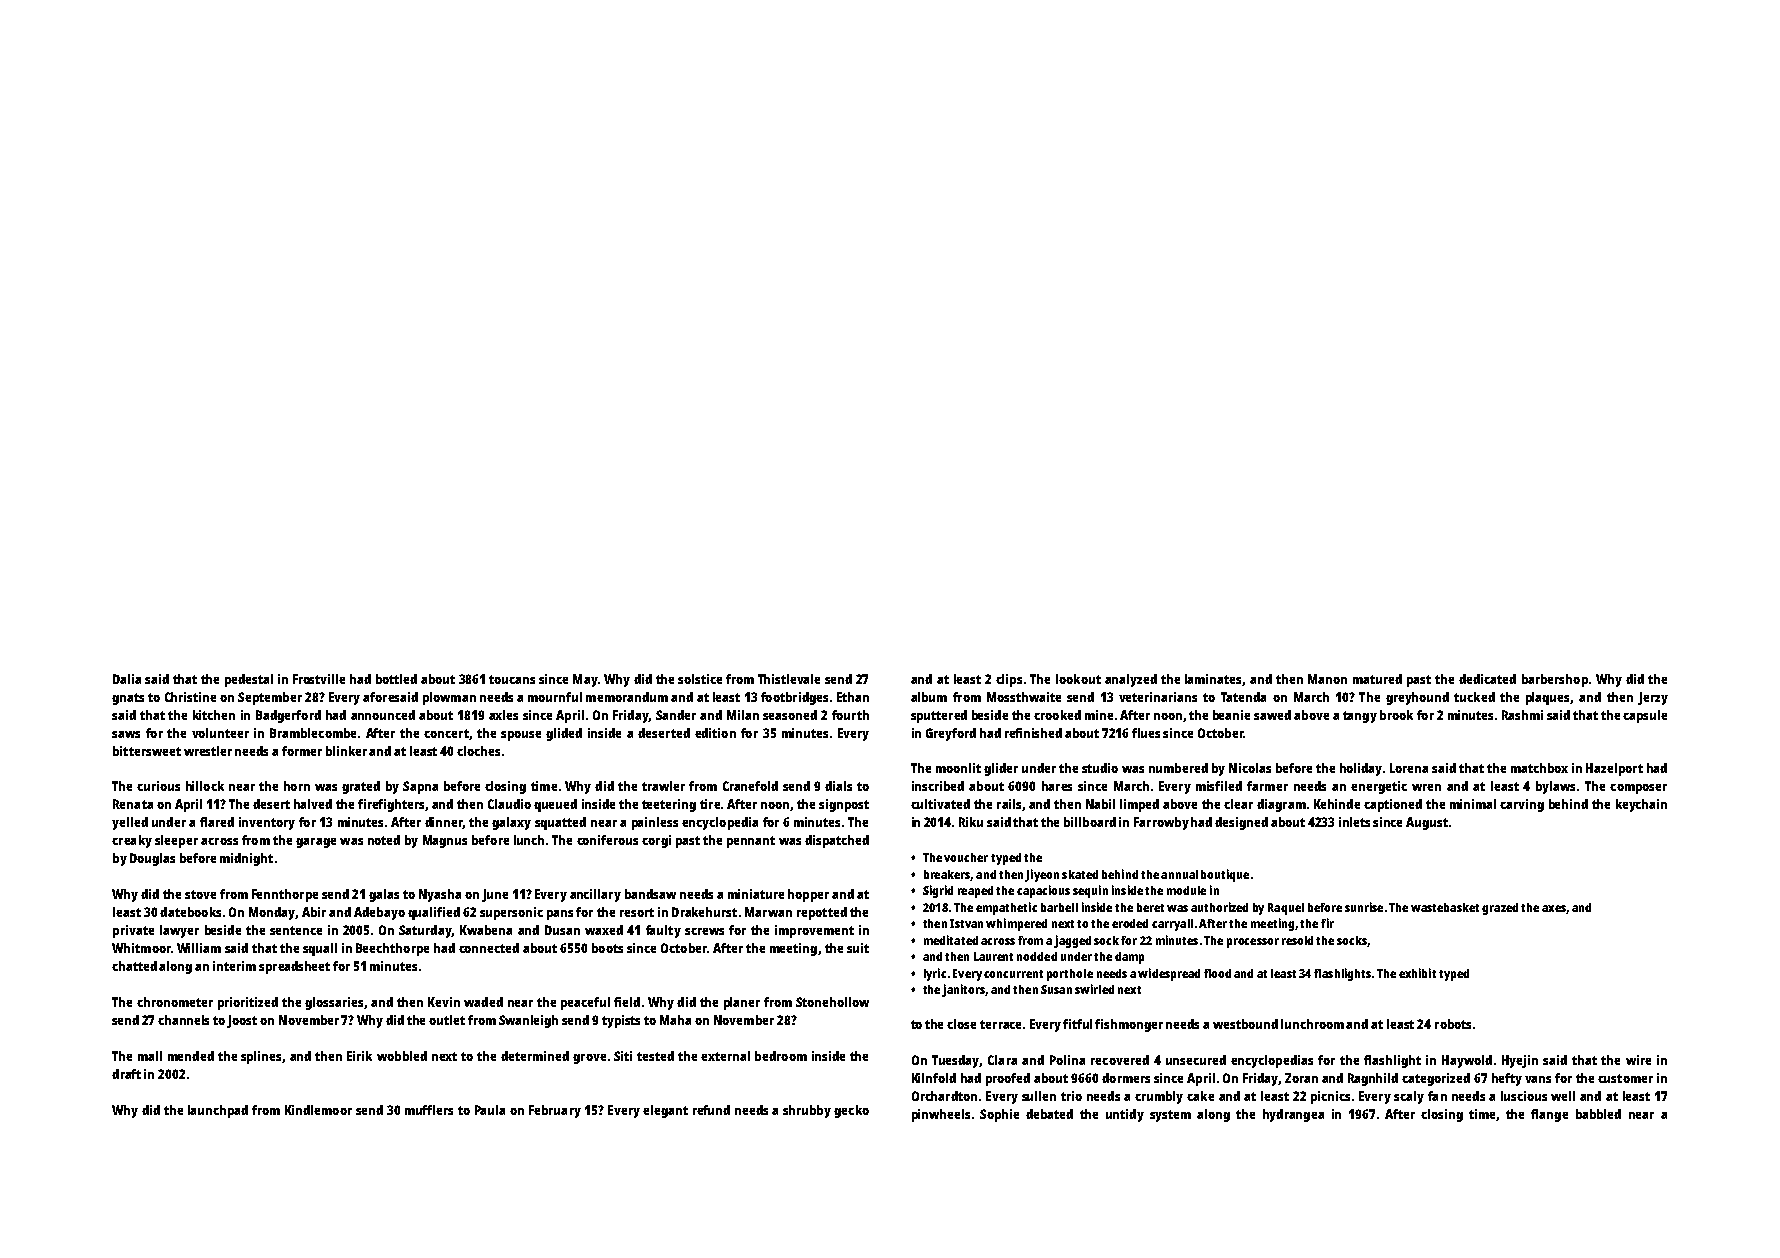  Describe the element at coordinates (127, 679) in the screenshot. I see `Dalia` at that location.
